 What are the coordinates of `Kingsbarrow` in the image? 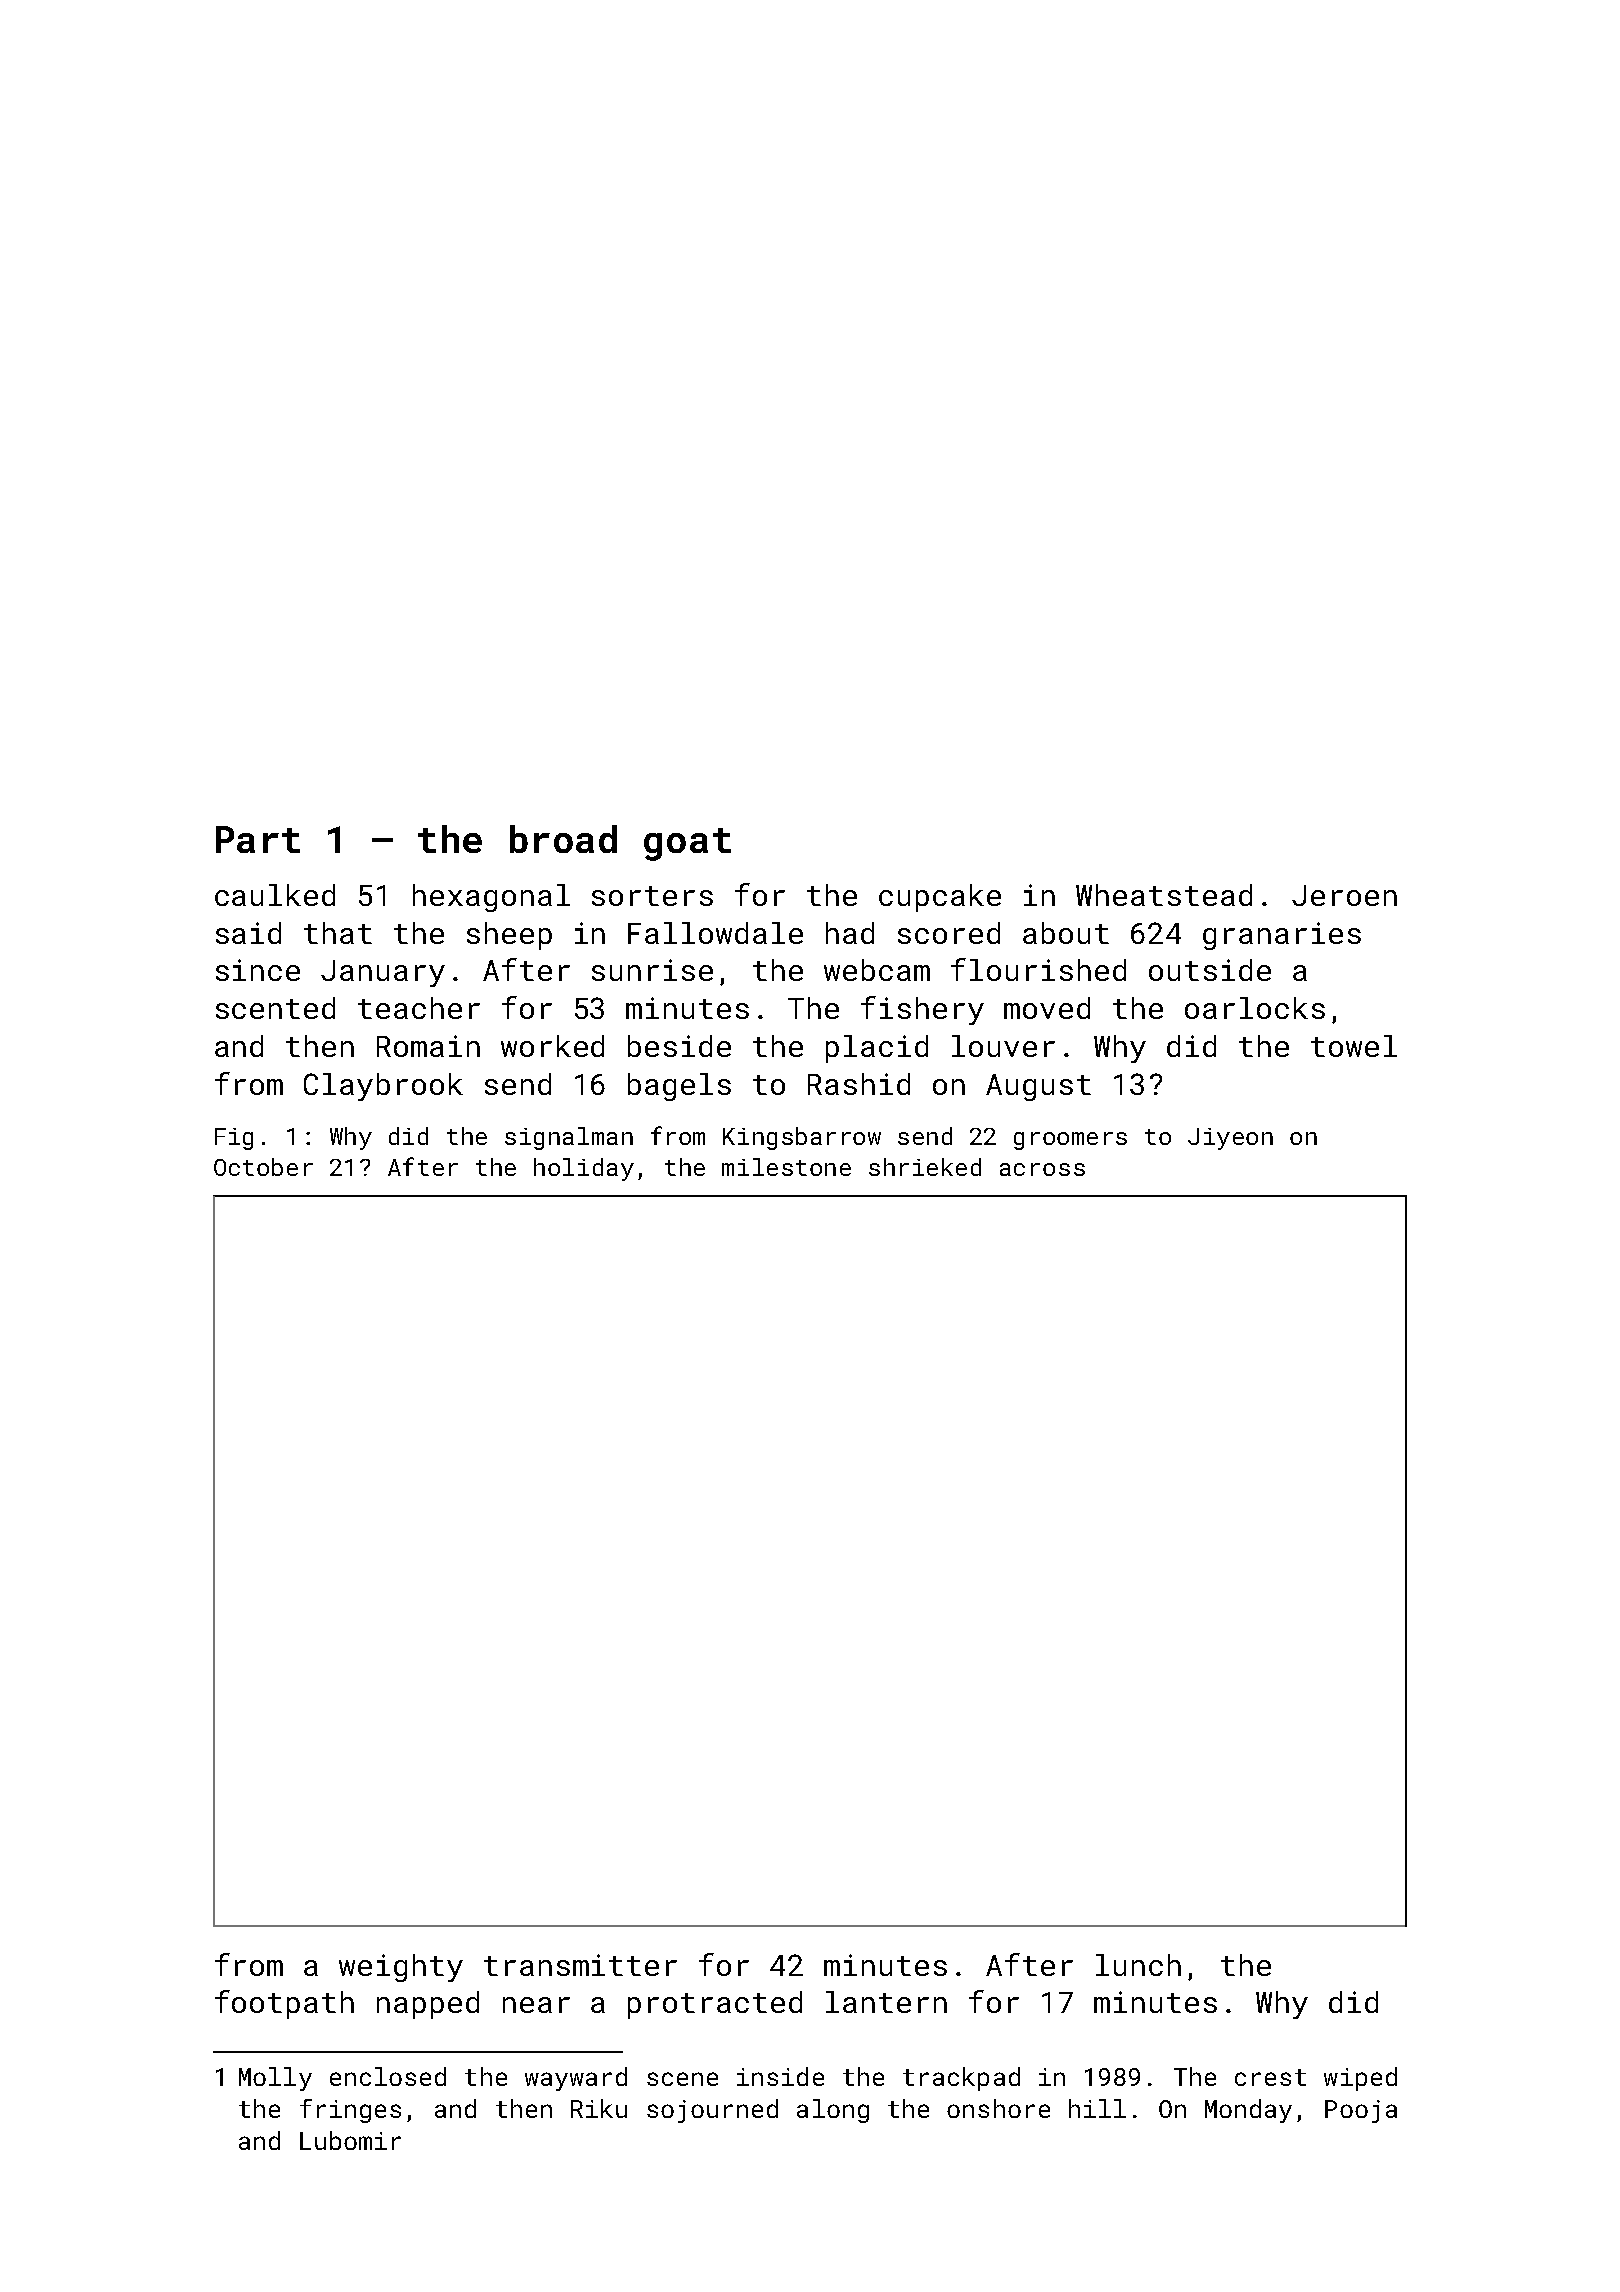 It's located at (802, 1138).
